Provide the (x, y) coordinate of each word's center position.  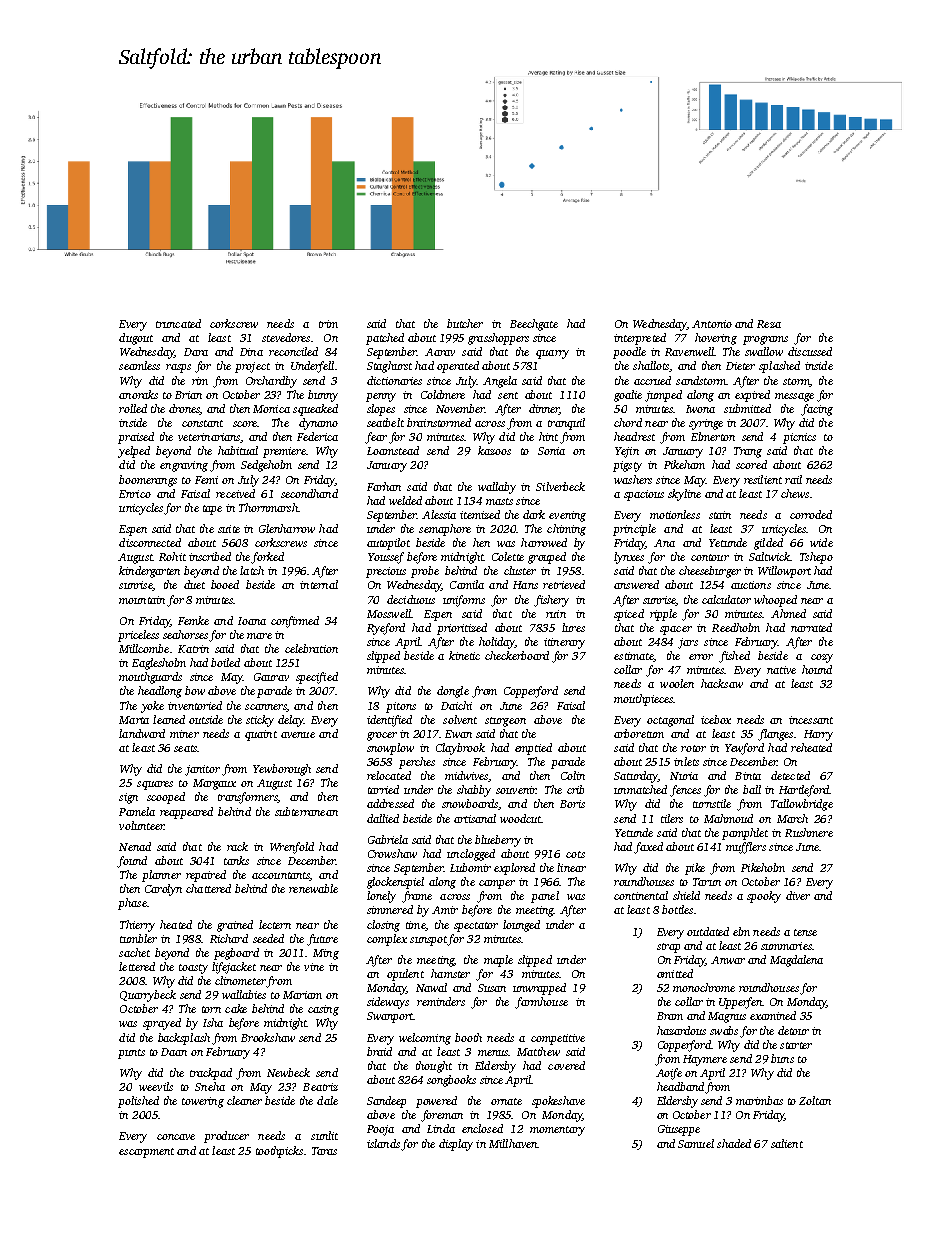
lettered (137, 966)
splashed (779, 367)
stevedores (286, 337)
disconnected (150, 542)
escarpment (146, 1153)
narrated (811, 627)
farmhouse (541, 1003)
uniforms (464, 601)
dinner (544, 409)
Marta (134, 720)
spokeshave (558, 1102)
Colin (573, 775)
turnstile (712, 803)
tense (805, 932)
